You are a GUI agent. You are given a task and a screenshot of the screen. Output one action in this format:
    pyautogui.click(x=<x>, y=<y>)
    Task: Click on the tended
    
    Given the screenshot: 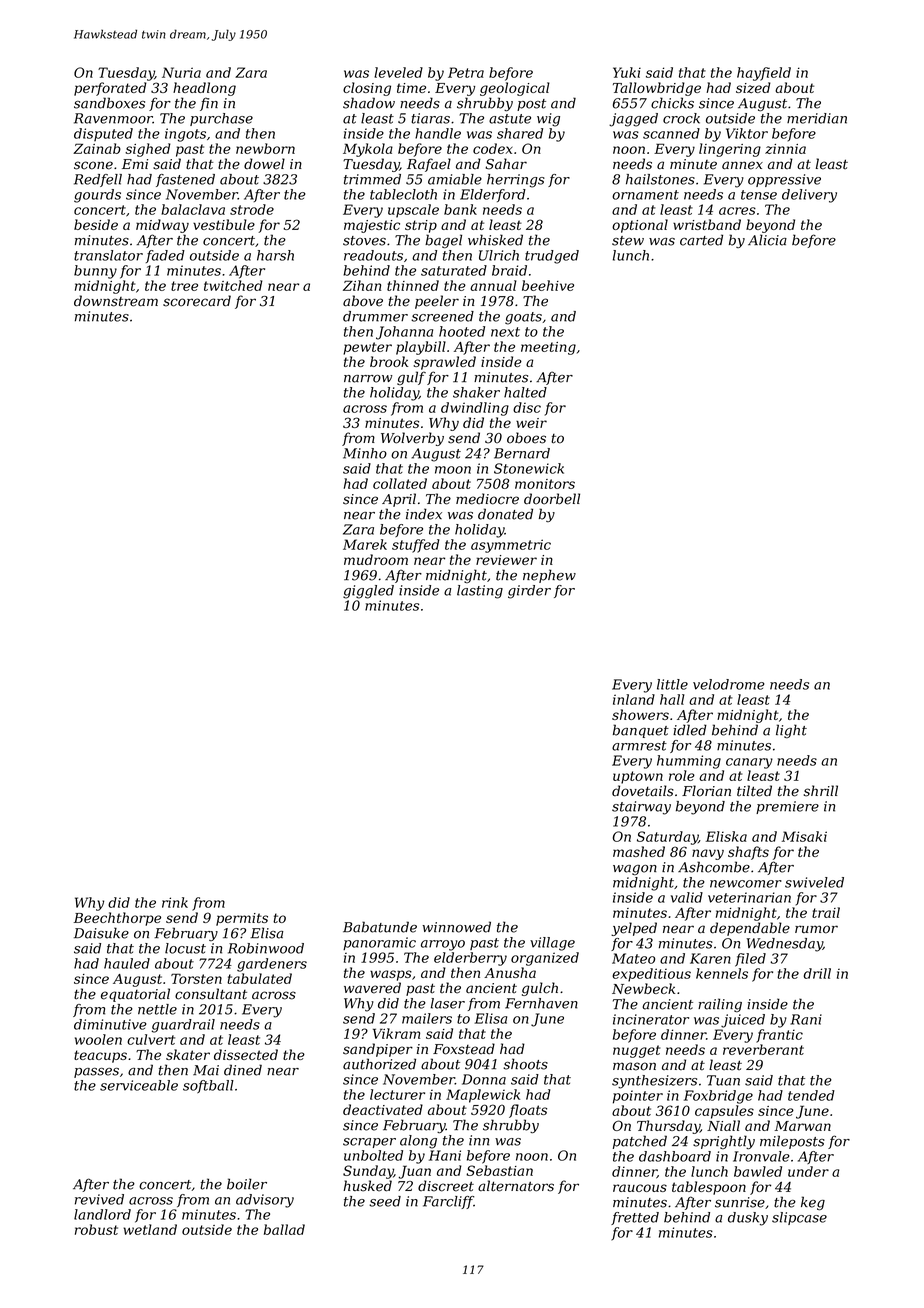 What is the action you would take?
    pyautogui.click(x=811, y=1095)
